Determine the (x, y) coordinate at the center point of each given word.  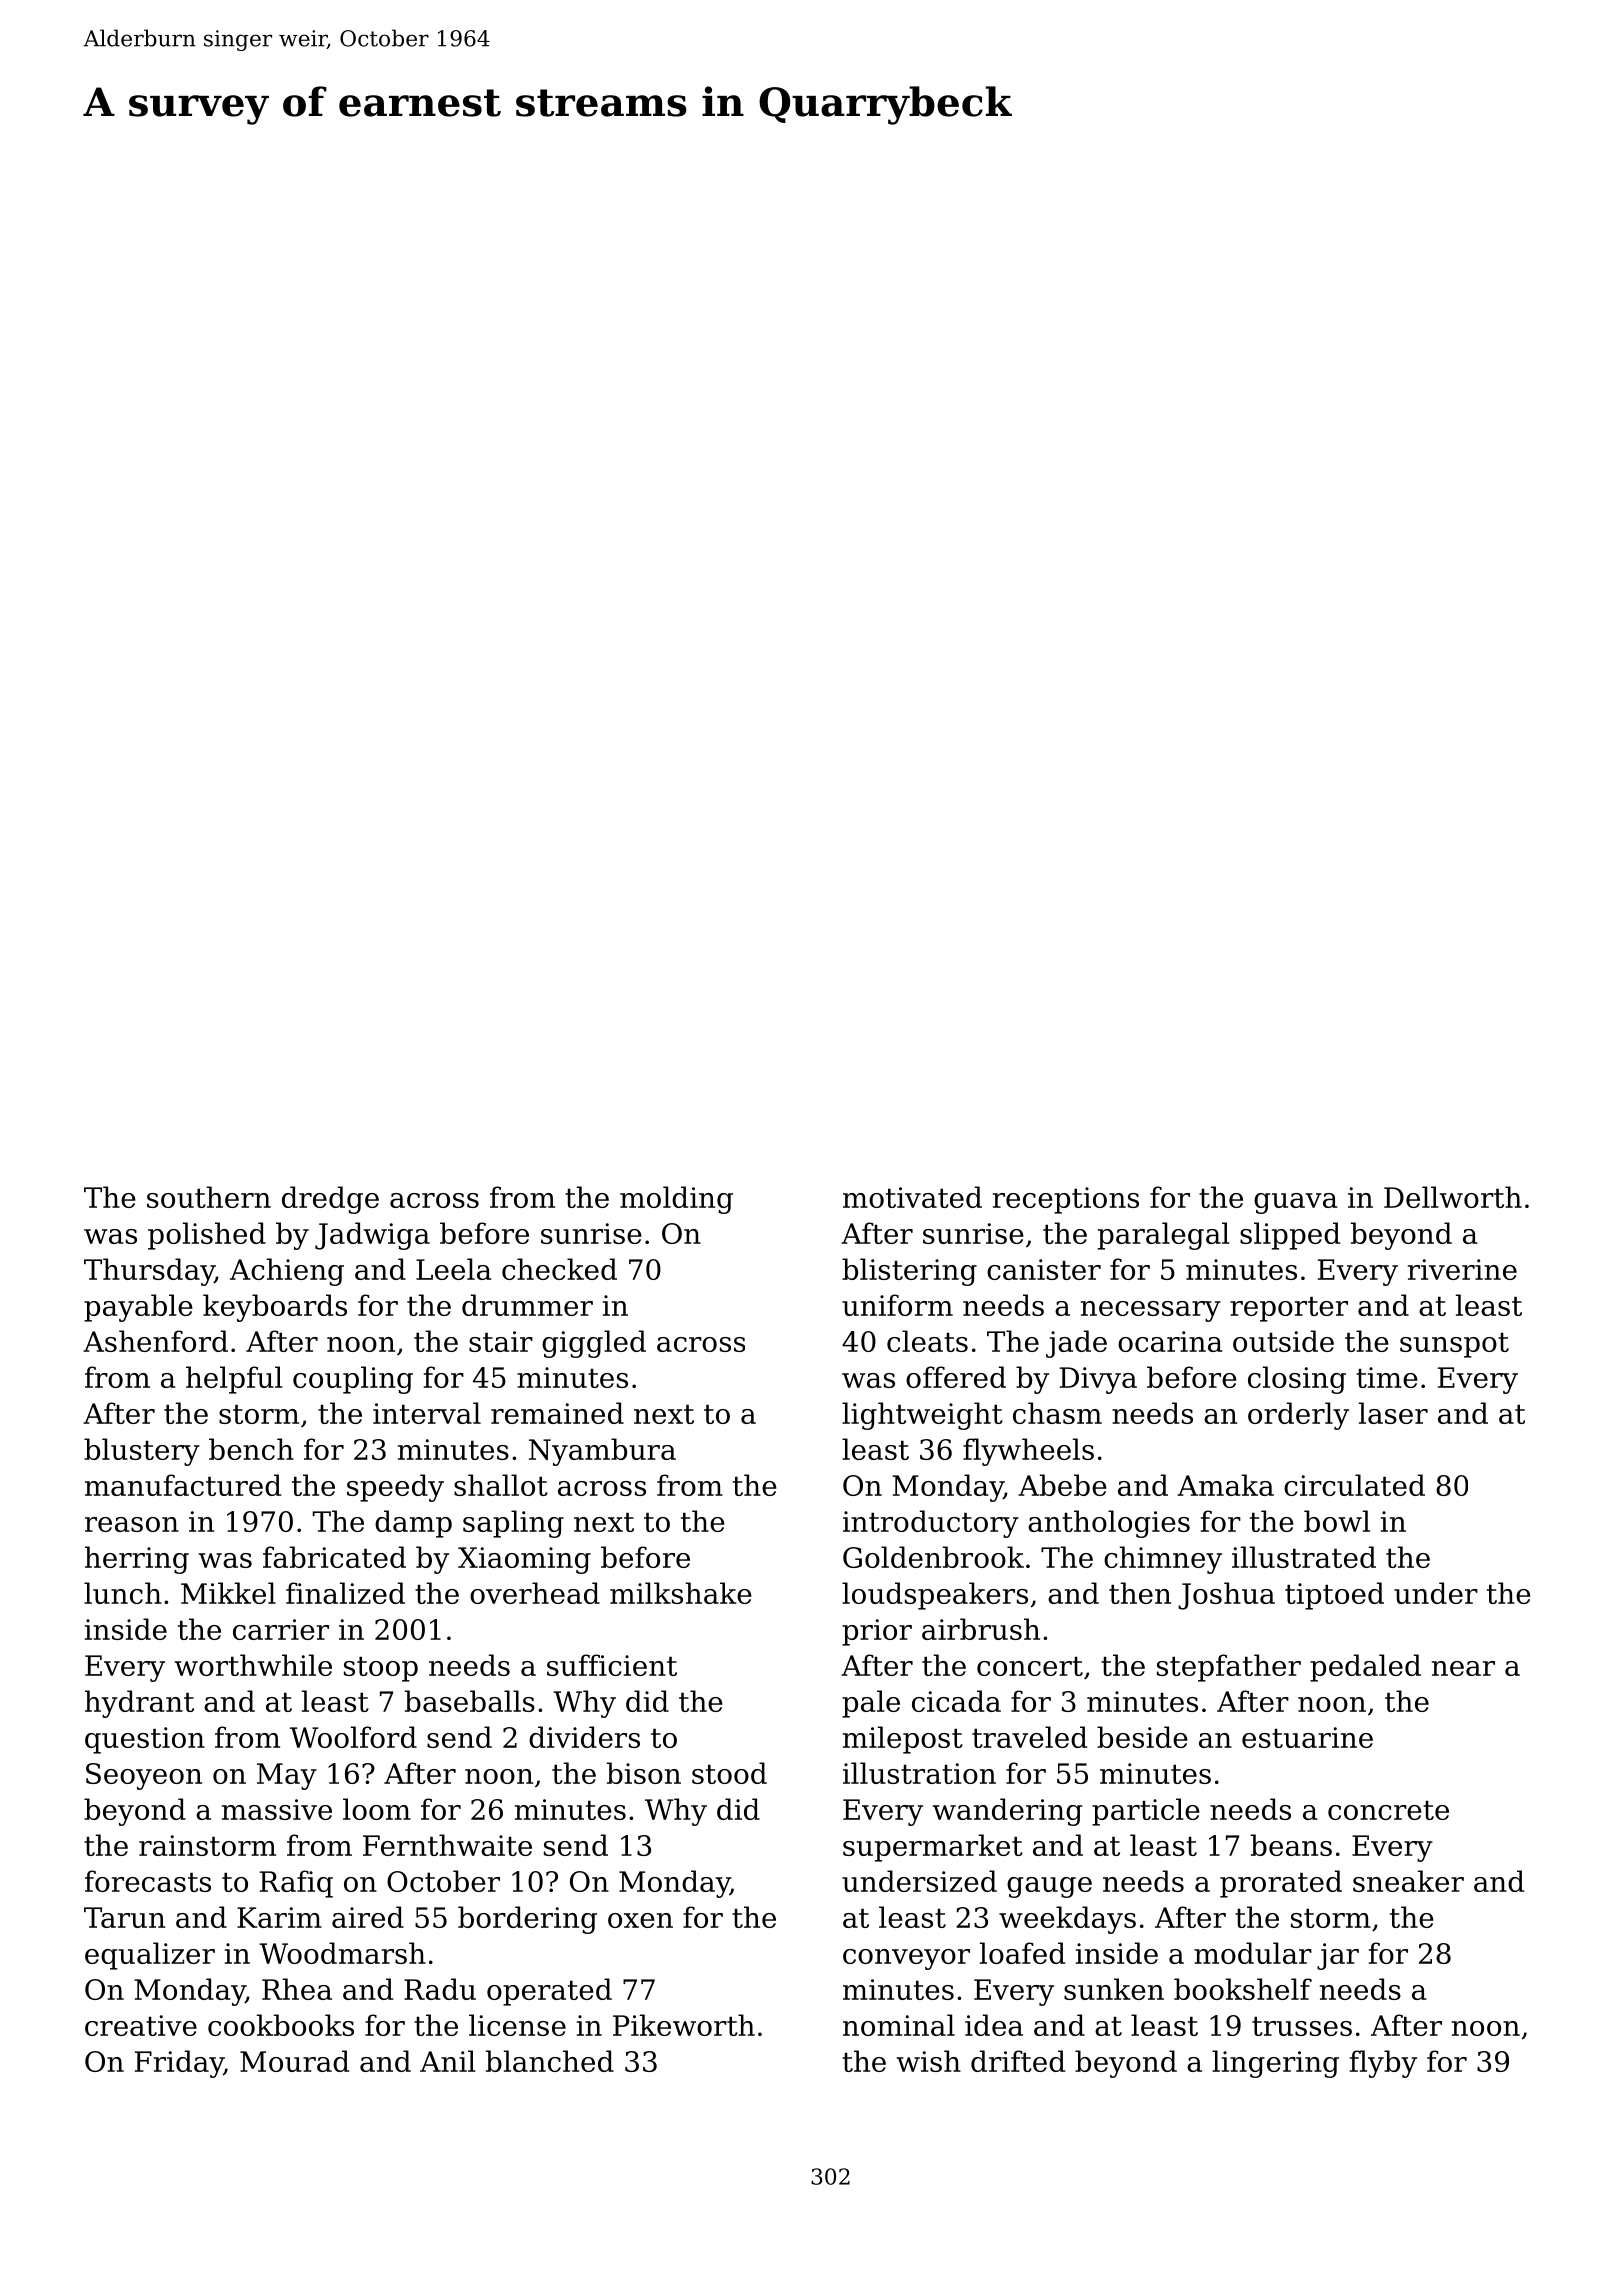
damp (413, 1524)
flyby (1383, 2064)
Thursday (149, 1272)
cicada (956, 1701)
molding (676, 1200)
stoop (381, 1669)
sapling (513, 1524)
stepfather (1229, 1668)
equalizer (150, 1956)
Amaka (1225, 1485)
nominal (899, 2025)
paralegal (1164, 1236)
